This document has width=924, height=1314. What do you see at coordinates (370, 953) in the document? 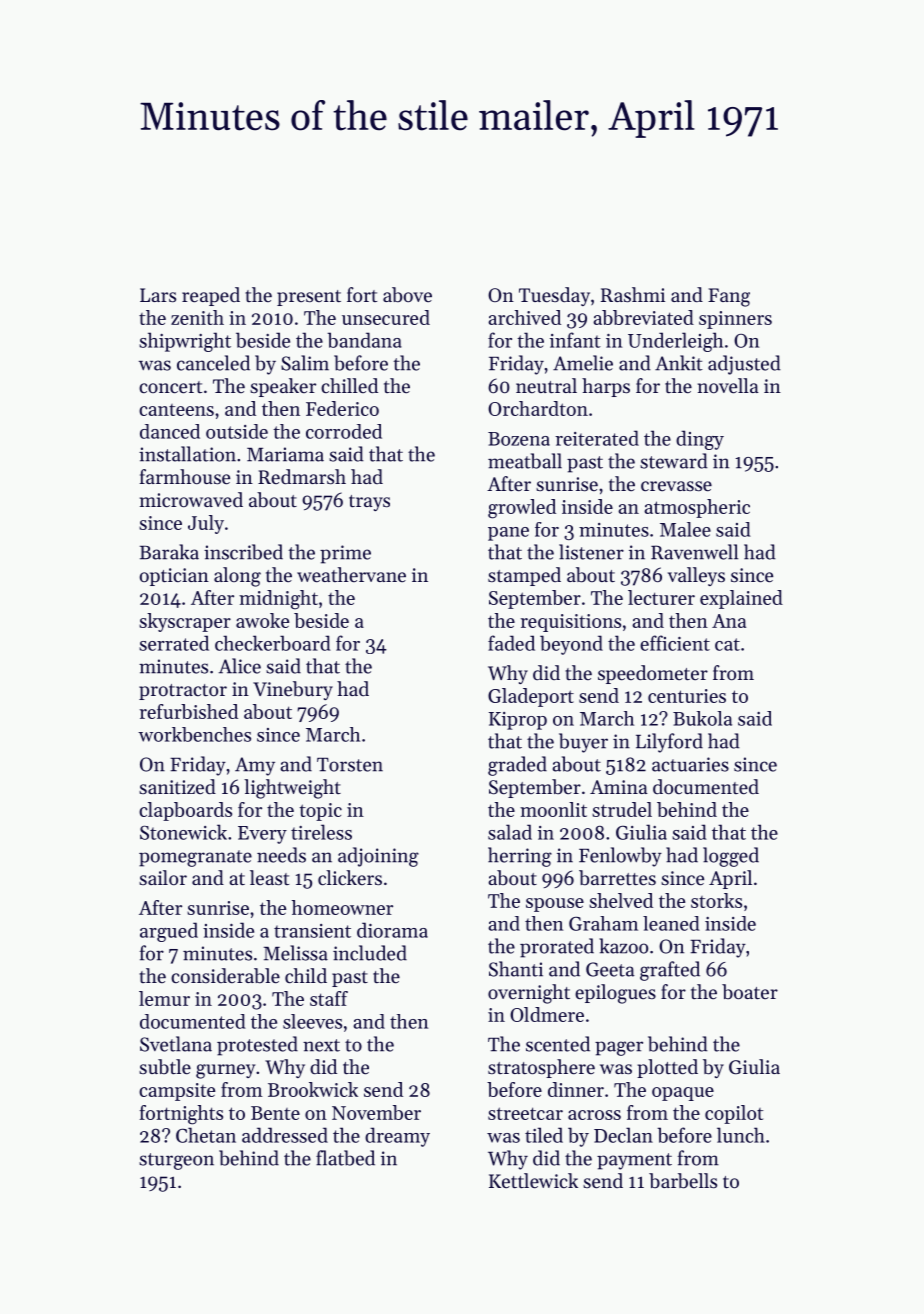
I see `included` at bounding box center [370, 953].
